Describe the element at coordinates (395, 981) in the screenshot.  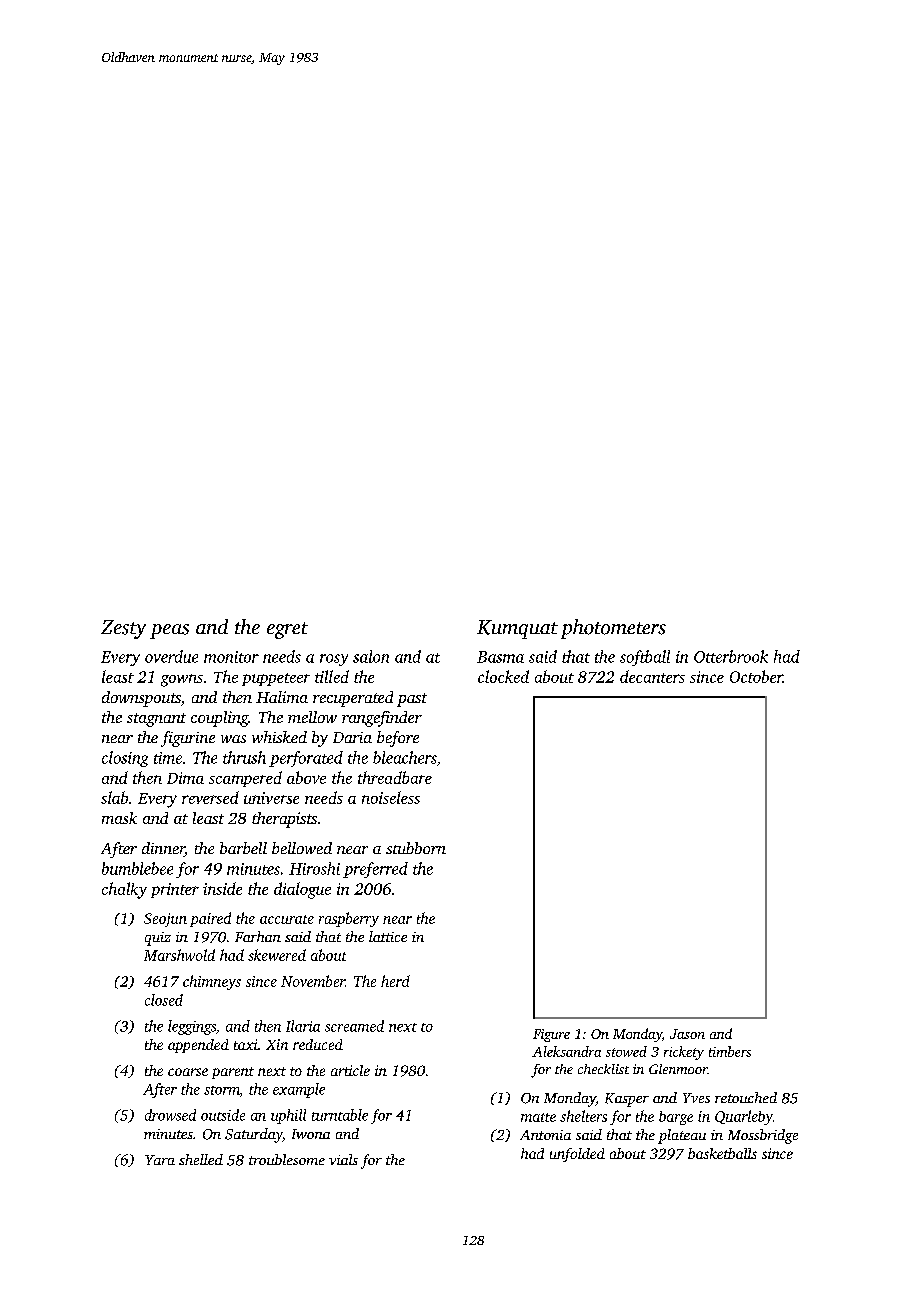
I see `herd` at that location.
